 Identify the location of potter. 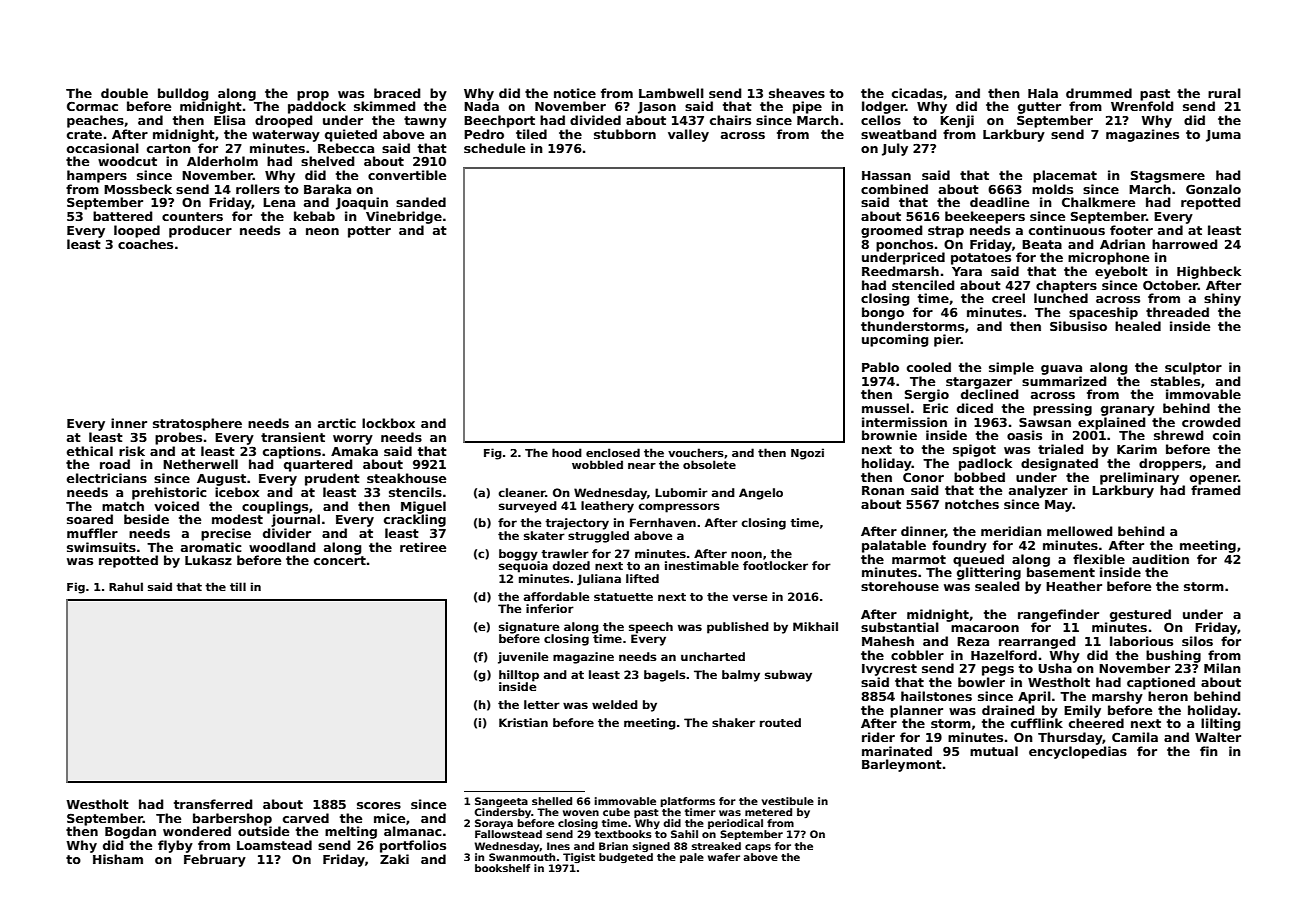
(369, 232).
